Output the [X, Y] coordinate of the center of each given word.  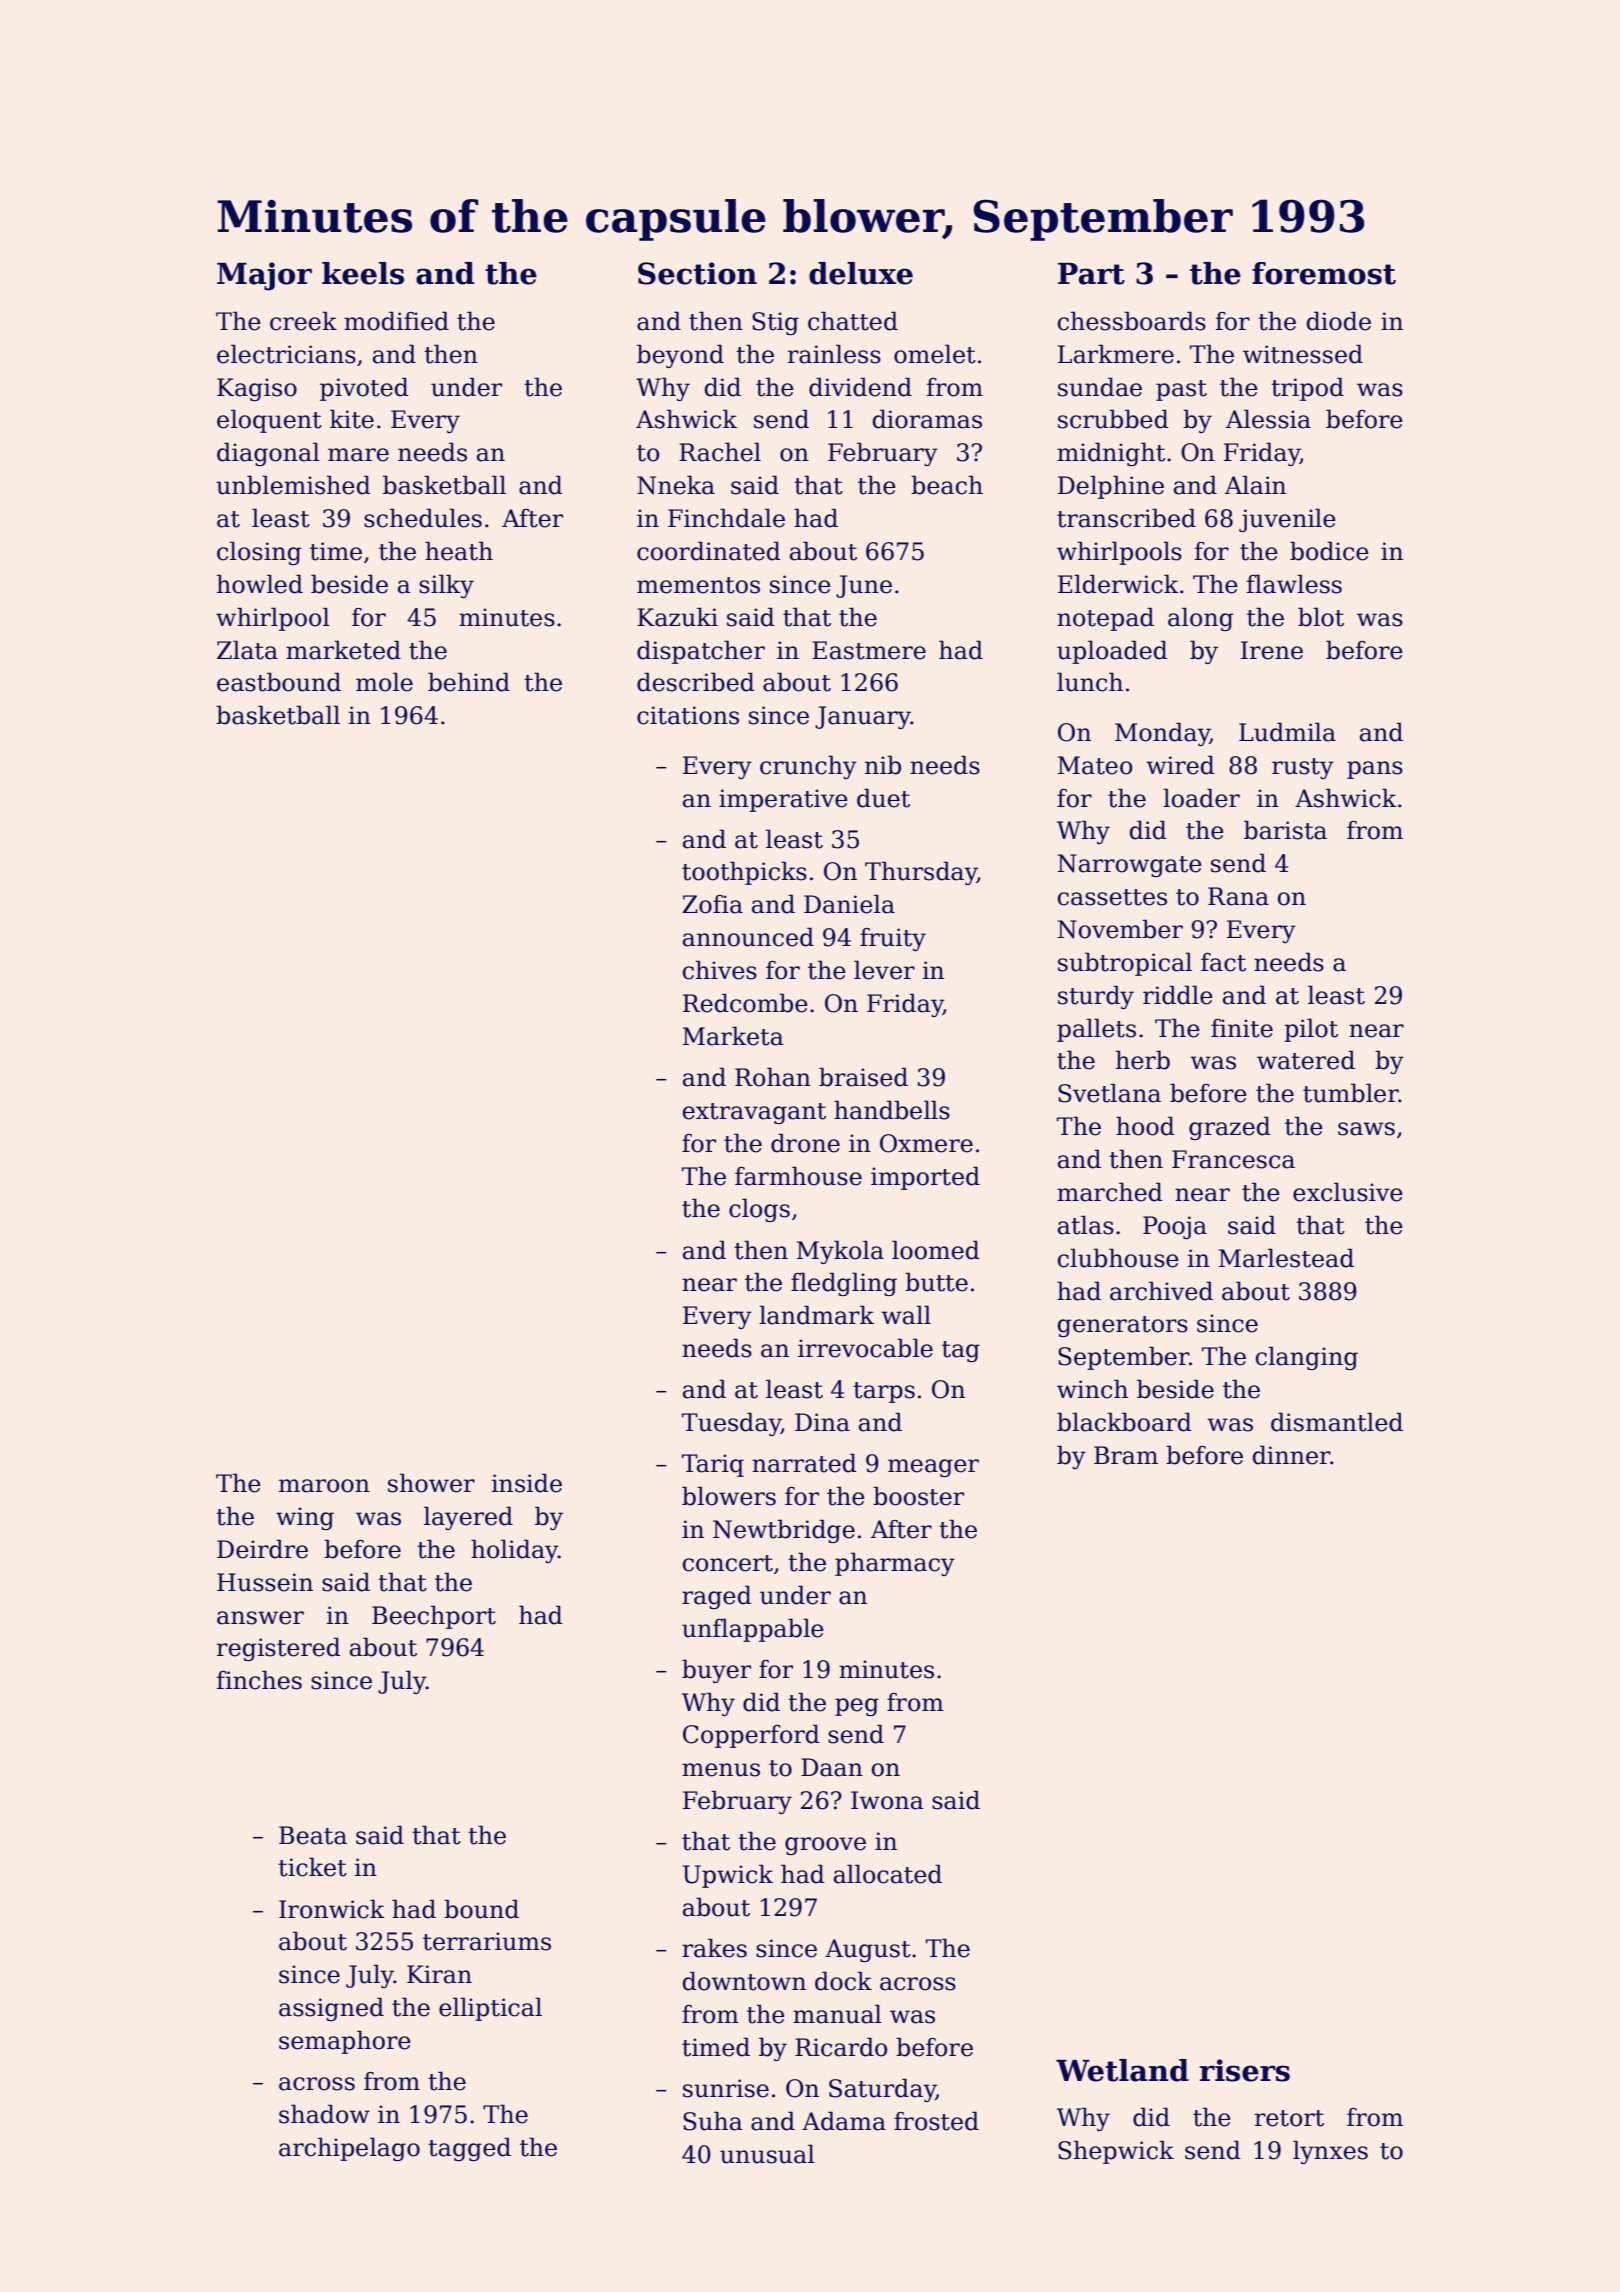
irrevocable [865, 1348]
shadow [324, 2114]
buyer [716, 1671]
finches [259, 1680]
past [1181, 390]
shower [431, 1483]
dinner [1292, 1455]
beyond [680, 356]
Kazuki [677, 617]
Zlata [247, 650]
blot [1321, 617]
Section [697, 273]
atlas [1086, 1225]
